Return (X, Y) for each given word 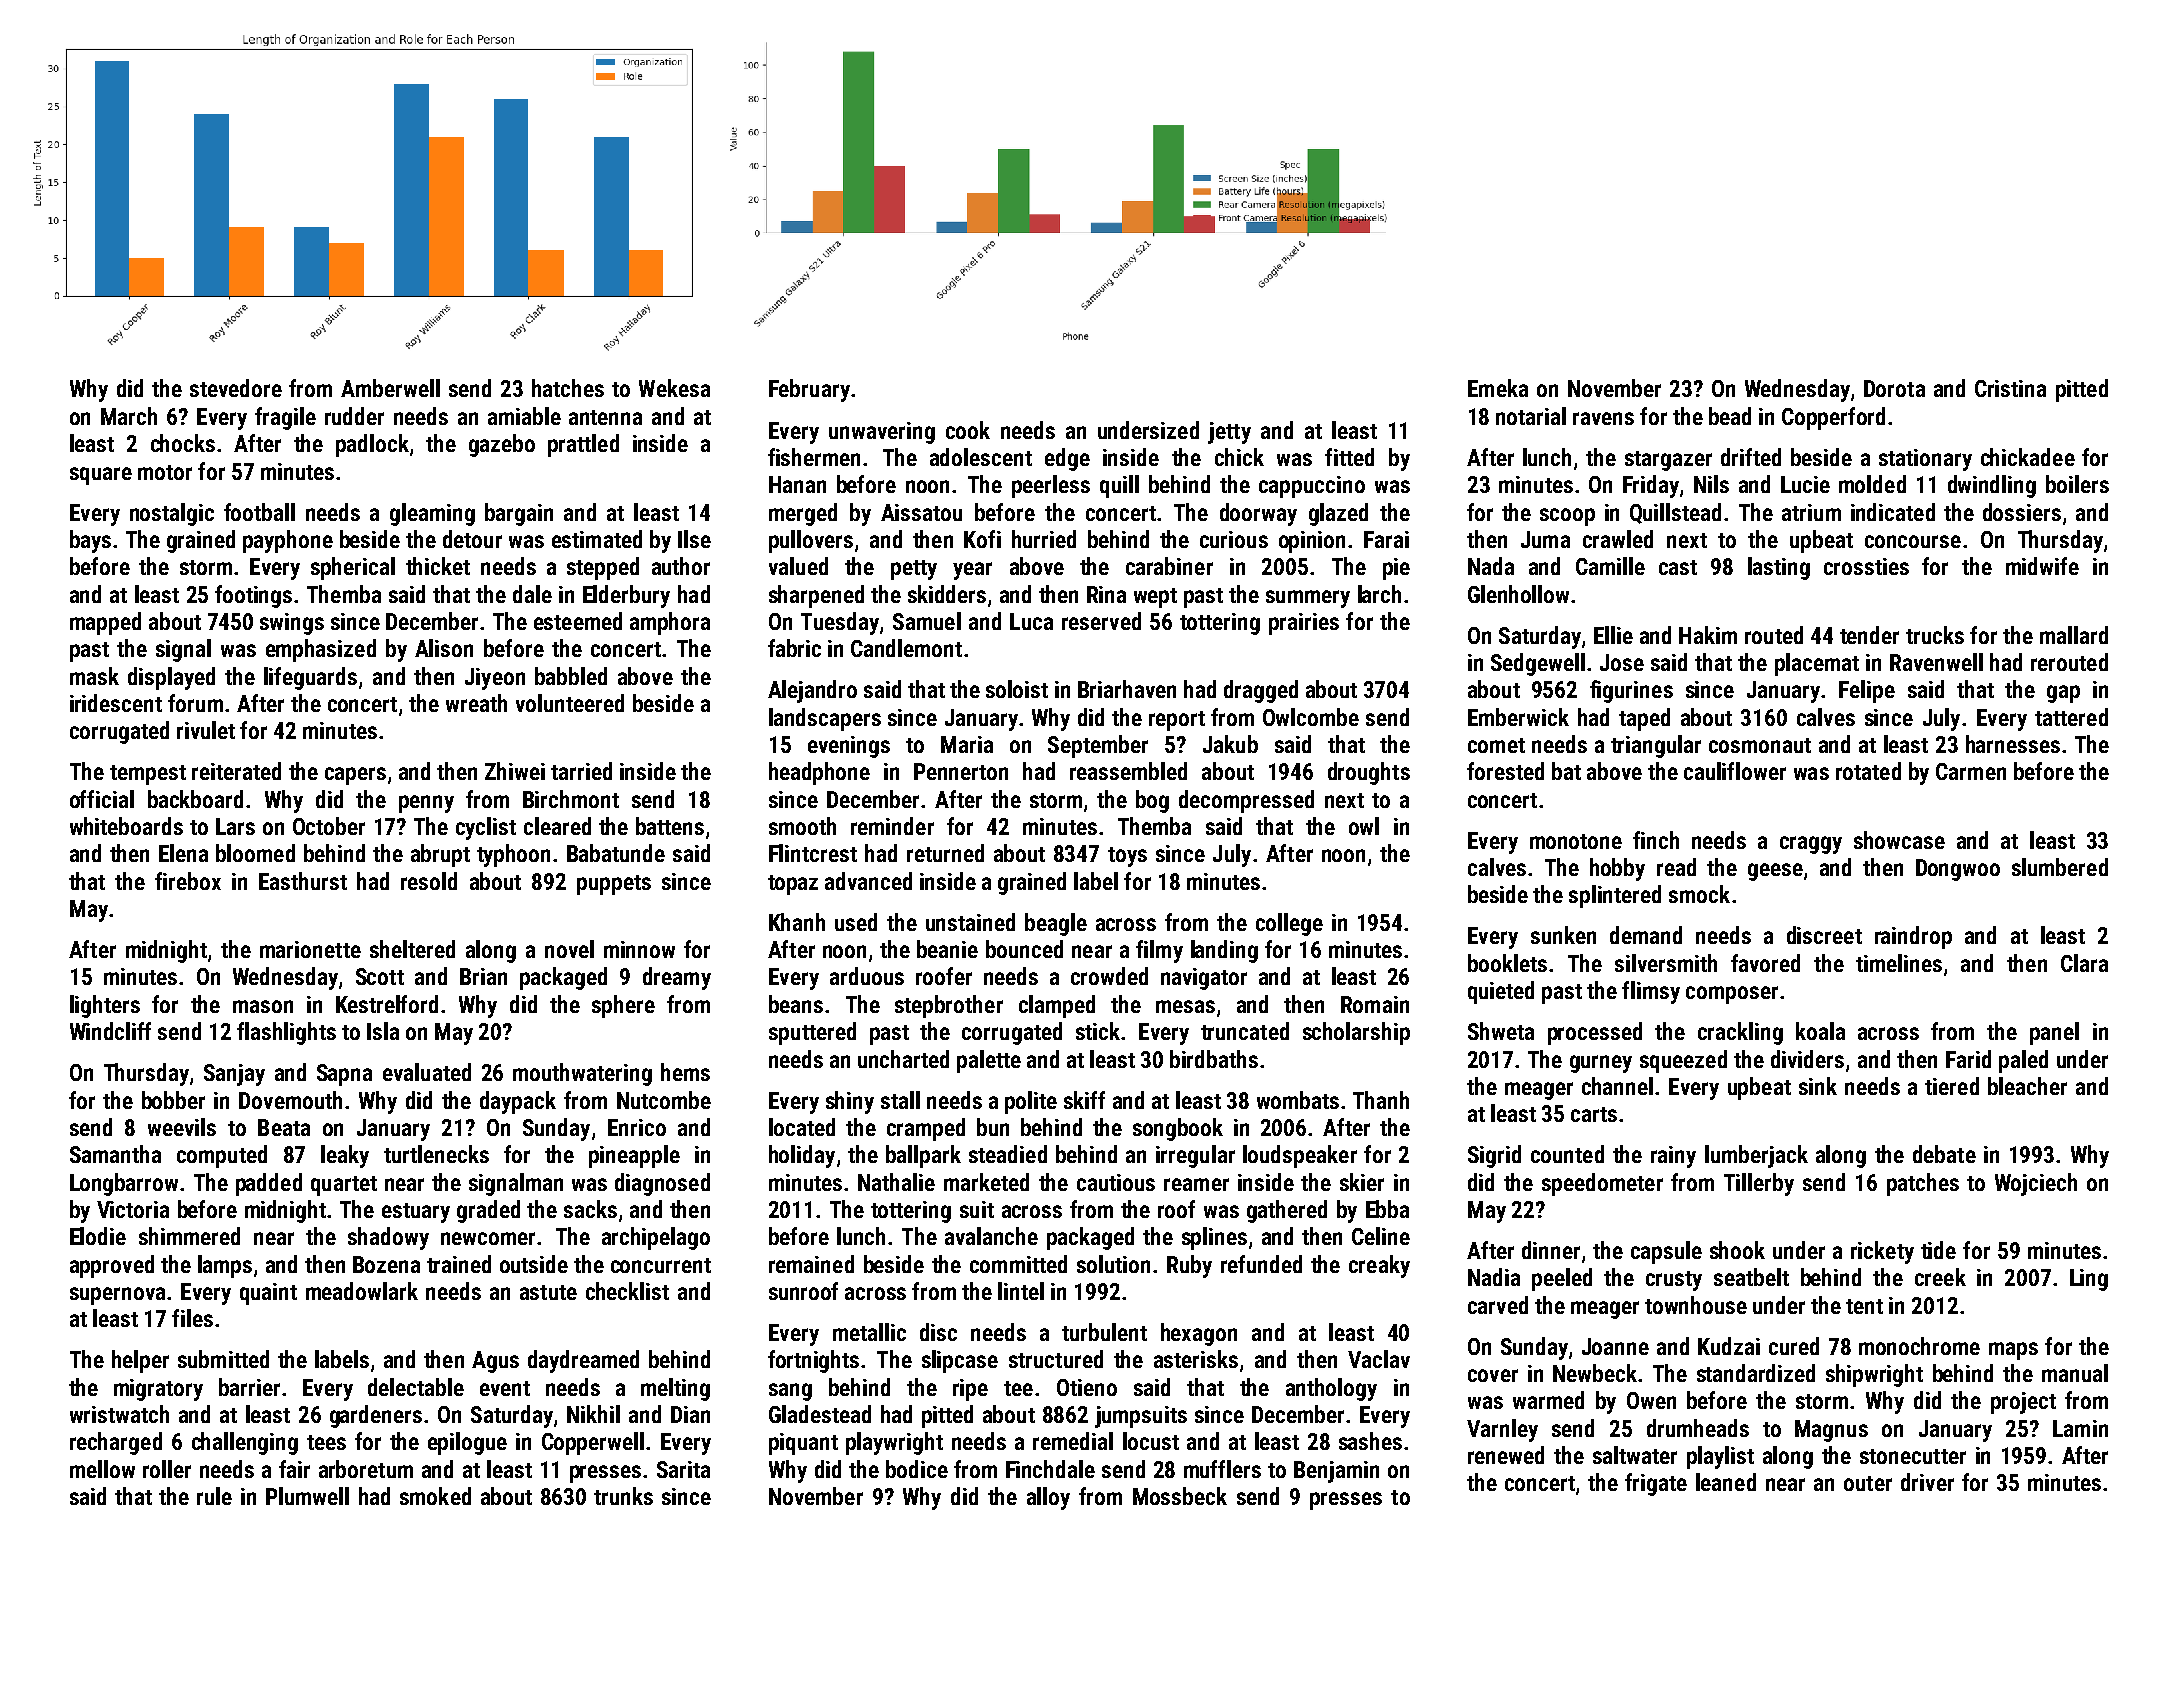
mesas (1185, 1006)
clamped (1057, 1006)
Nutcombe (664, 1100)
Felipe (1867, 691)
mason (263, 1006)
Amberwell (390, 388)
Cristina (2010, 388)
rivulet (206, 730)
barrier (249, 1387)
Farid (1968, 1059)
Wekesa (674, 388)
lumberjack (1756, 1156)
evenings (849, 747)
